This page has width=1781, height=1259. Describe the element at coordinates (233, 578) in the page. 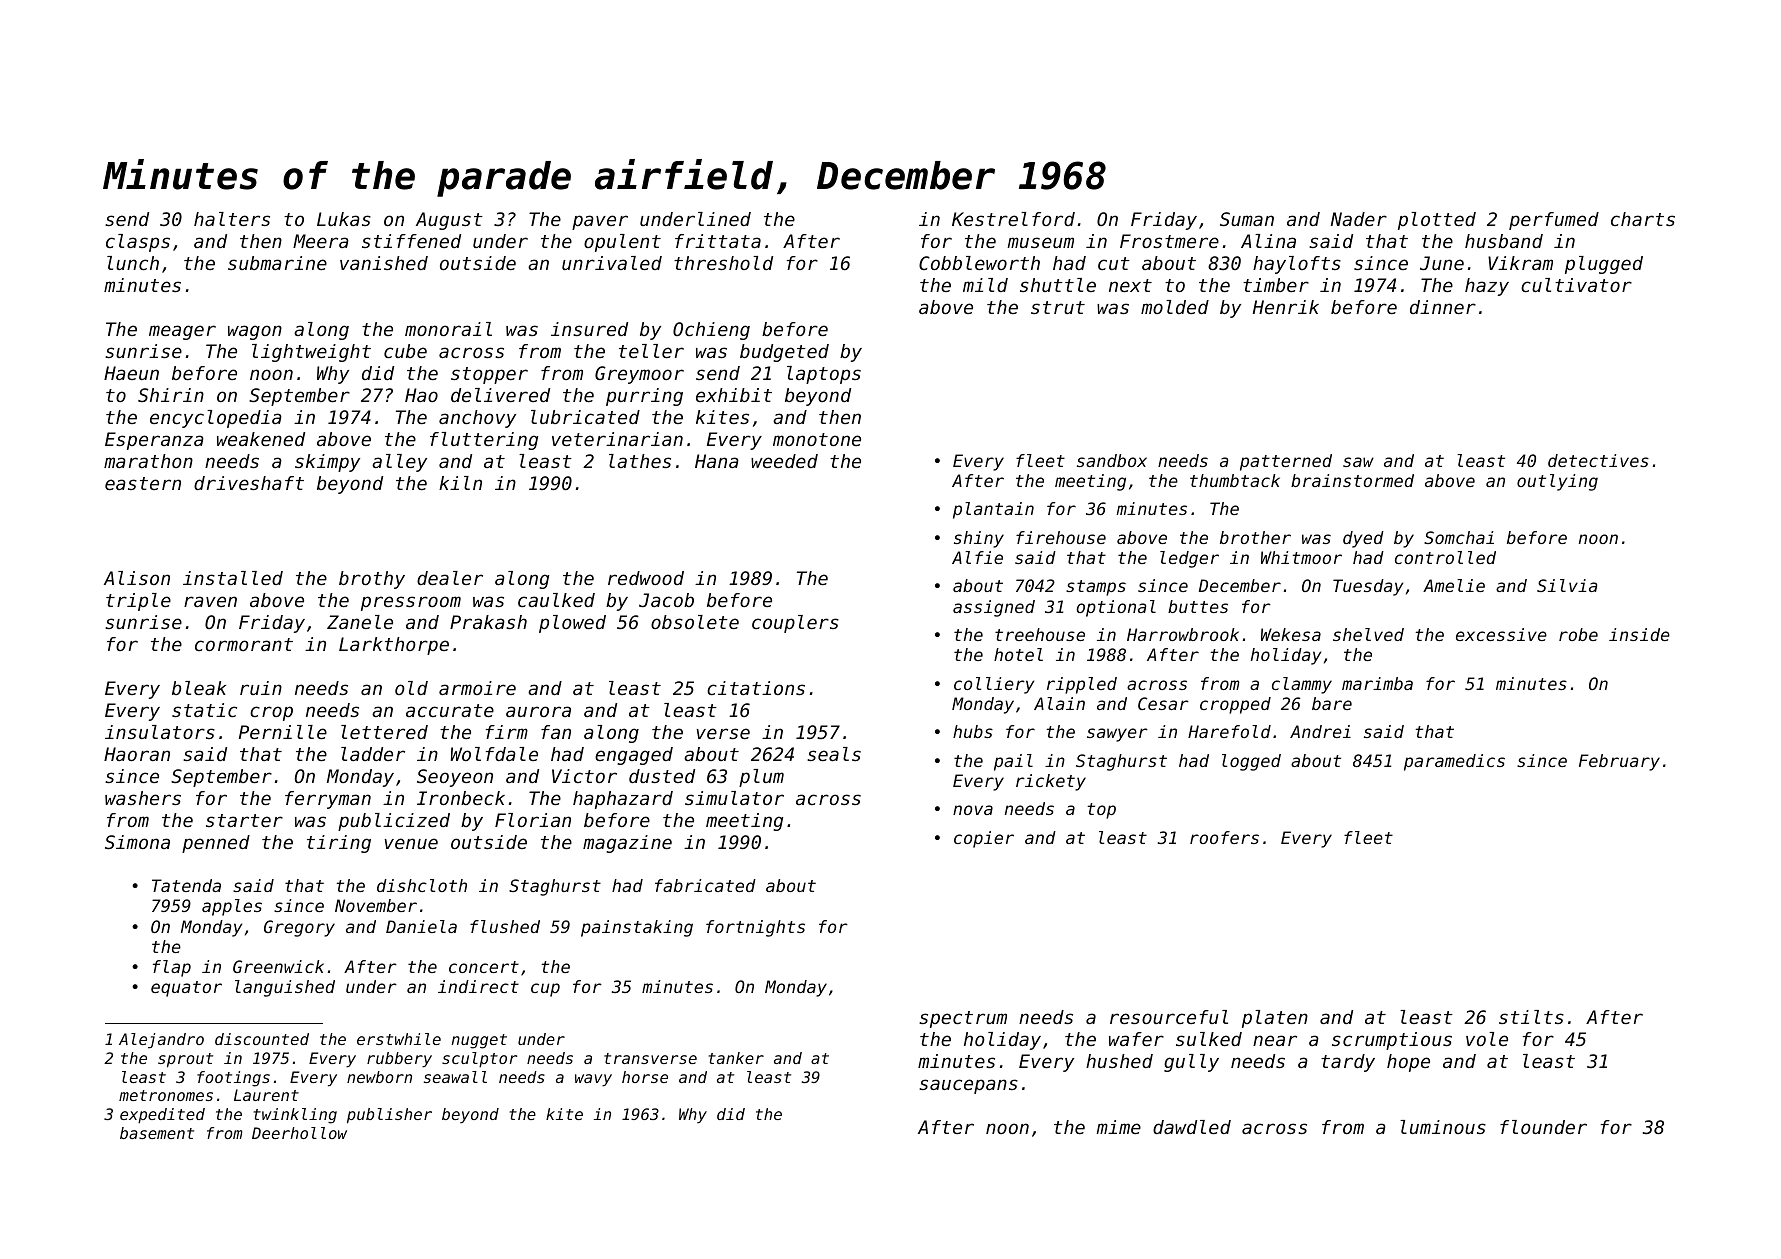

I see `installed` at that location.
